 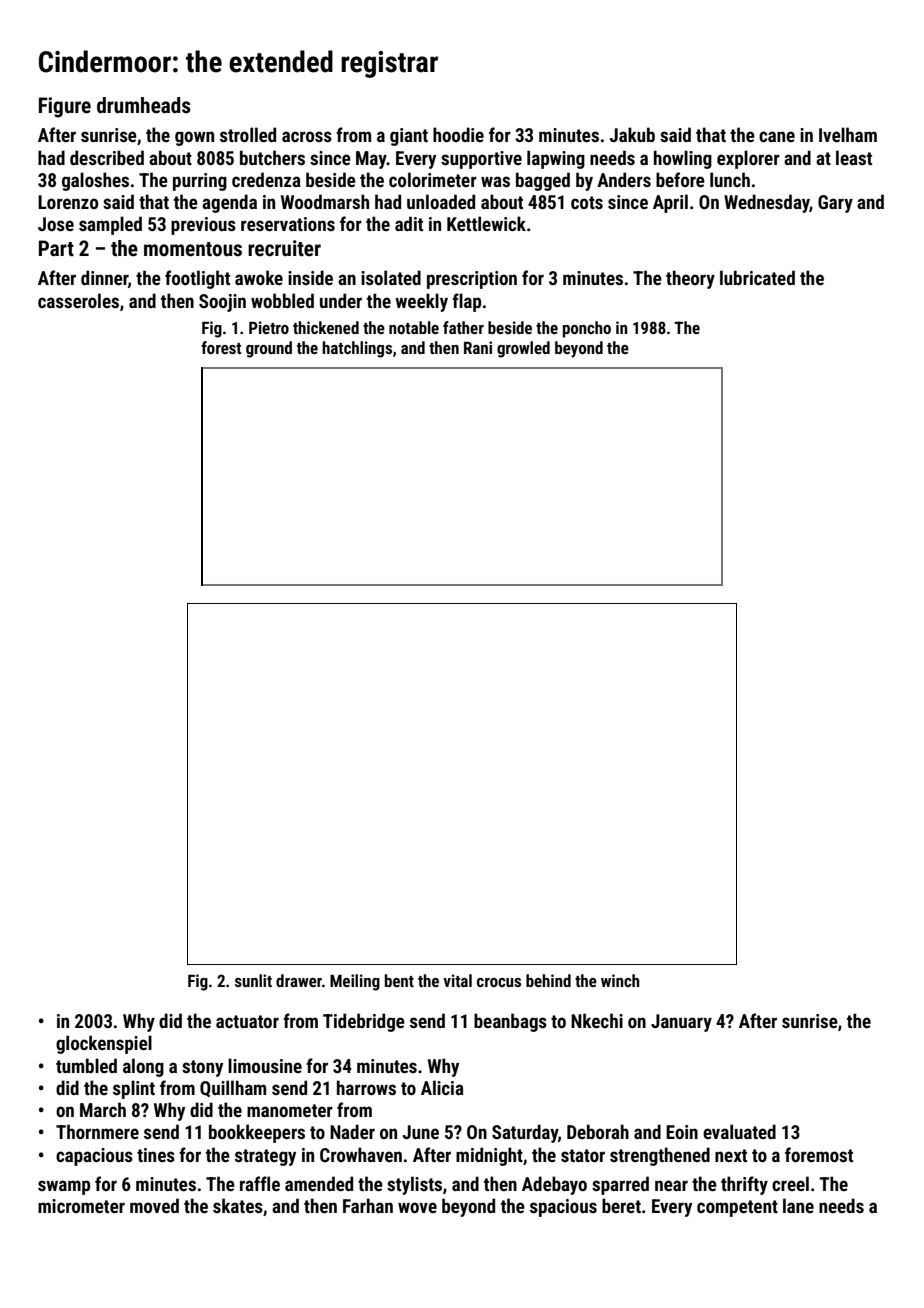 I want to click on unloaded, so click(x=441, y=201).
